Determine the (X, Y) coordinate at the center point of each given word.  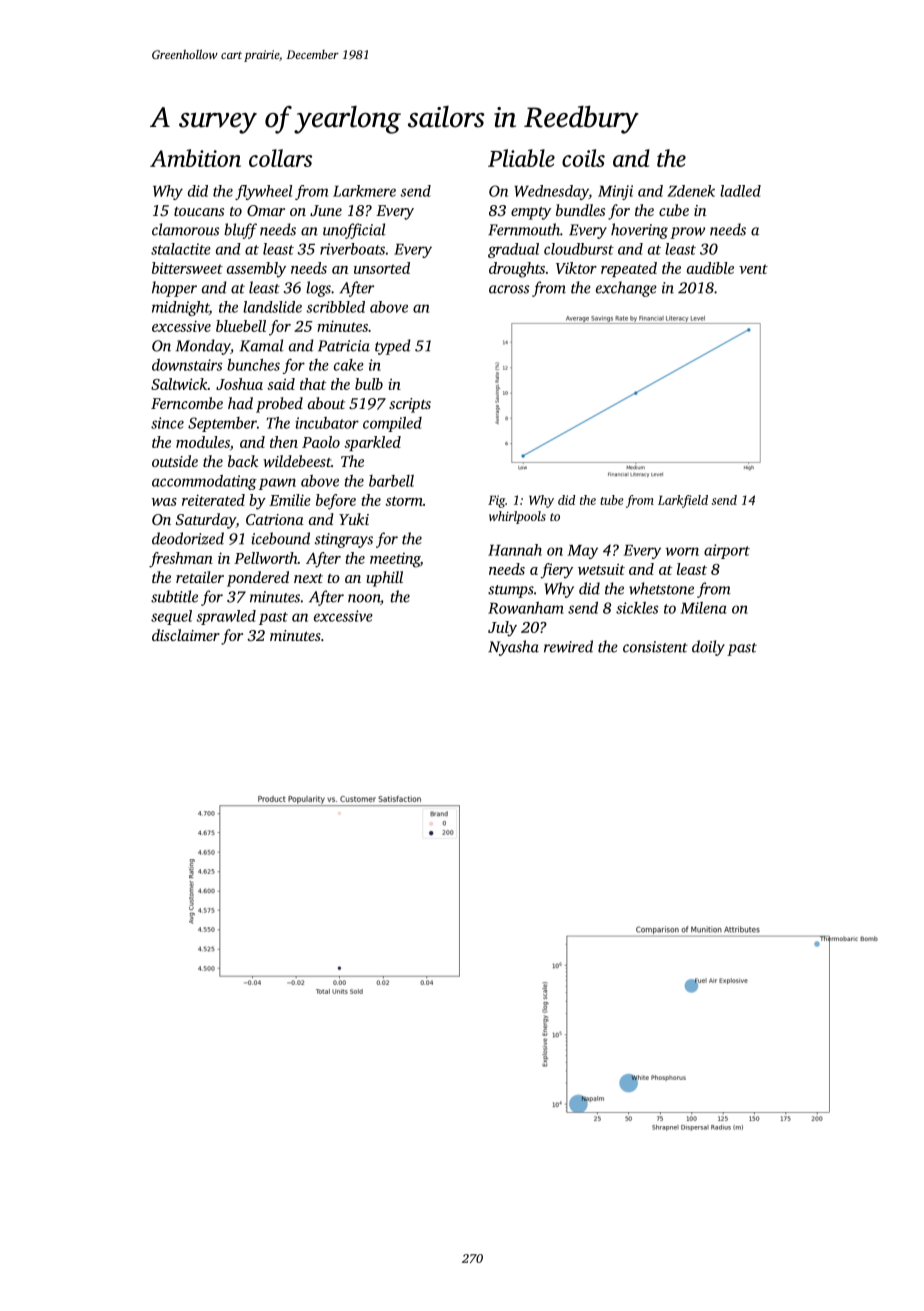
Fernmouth (524, 229)
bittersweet (187, 268)
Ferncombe (187, 403)
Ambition (195, 158)
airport (727, 551)
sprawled (226, 617)
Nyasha (513, 648)
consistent (655, 647)
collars (280, 158)
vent (753, 269)
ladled (740, 191)
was (164, 502)
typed (393, 347)
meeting (395, 560)
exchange (626, 289)
